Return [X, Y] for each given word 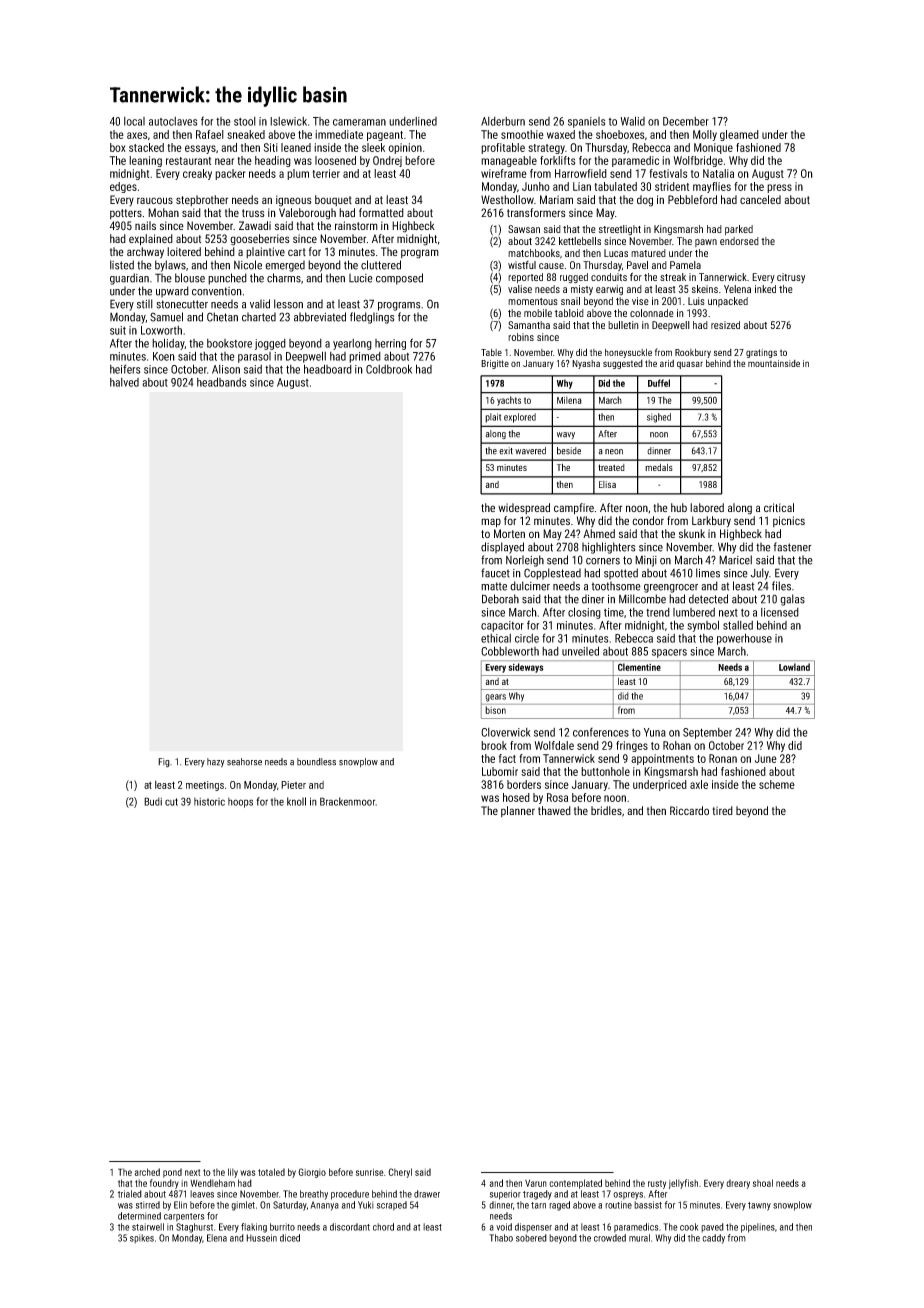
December [686, 121]
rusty [657, 1184]
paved [712, 1228]
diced [290, 1238]
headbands [221, 382]
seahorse [244, 762]
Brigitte [495, 364]
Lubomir [500, 771]
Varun [536, 1183]
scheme [777, 784]
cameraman [359, 122]
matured [648, 253]
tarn [538, 1205]
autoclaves [173, 121]
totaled [271, 1172]
